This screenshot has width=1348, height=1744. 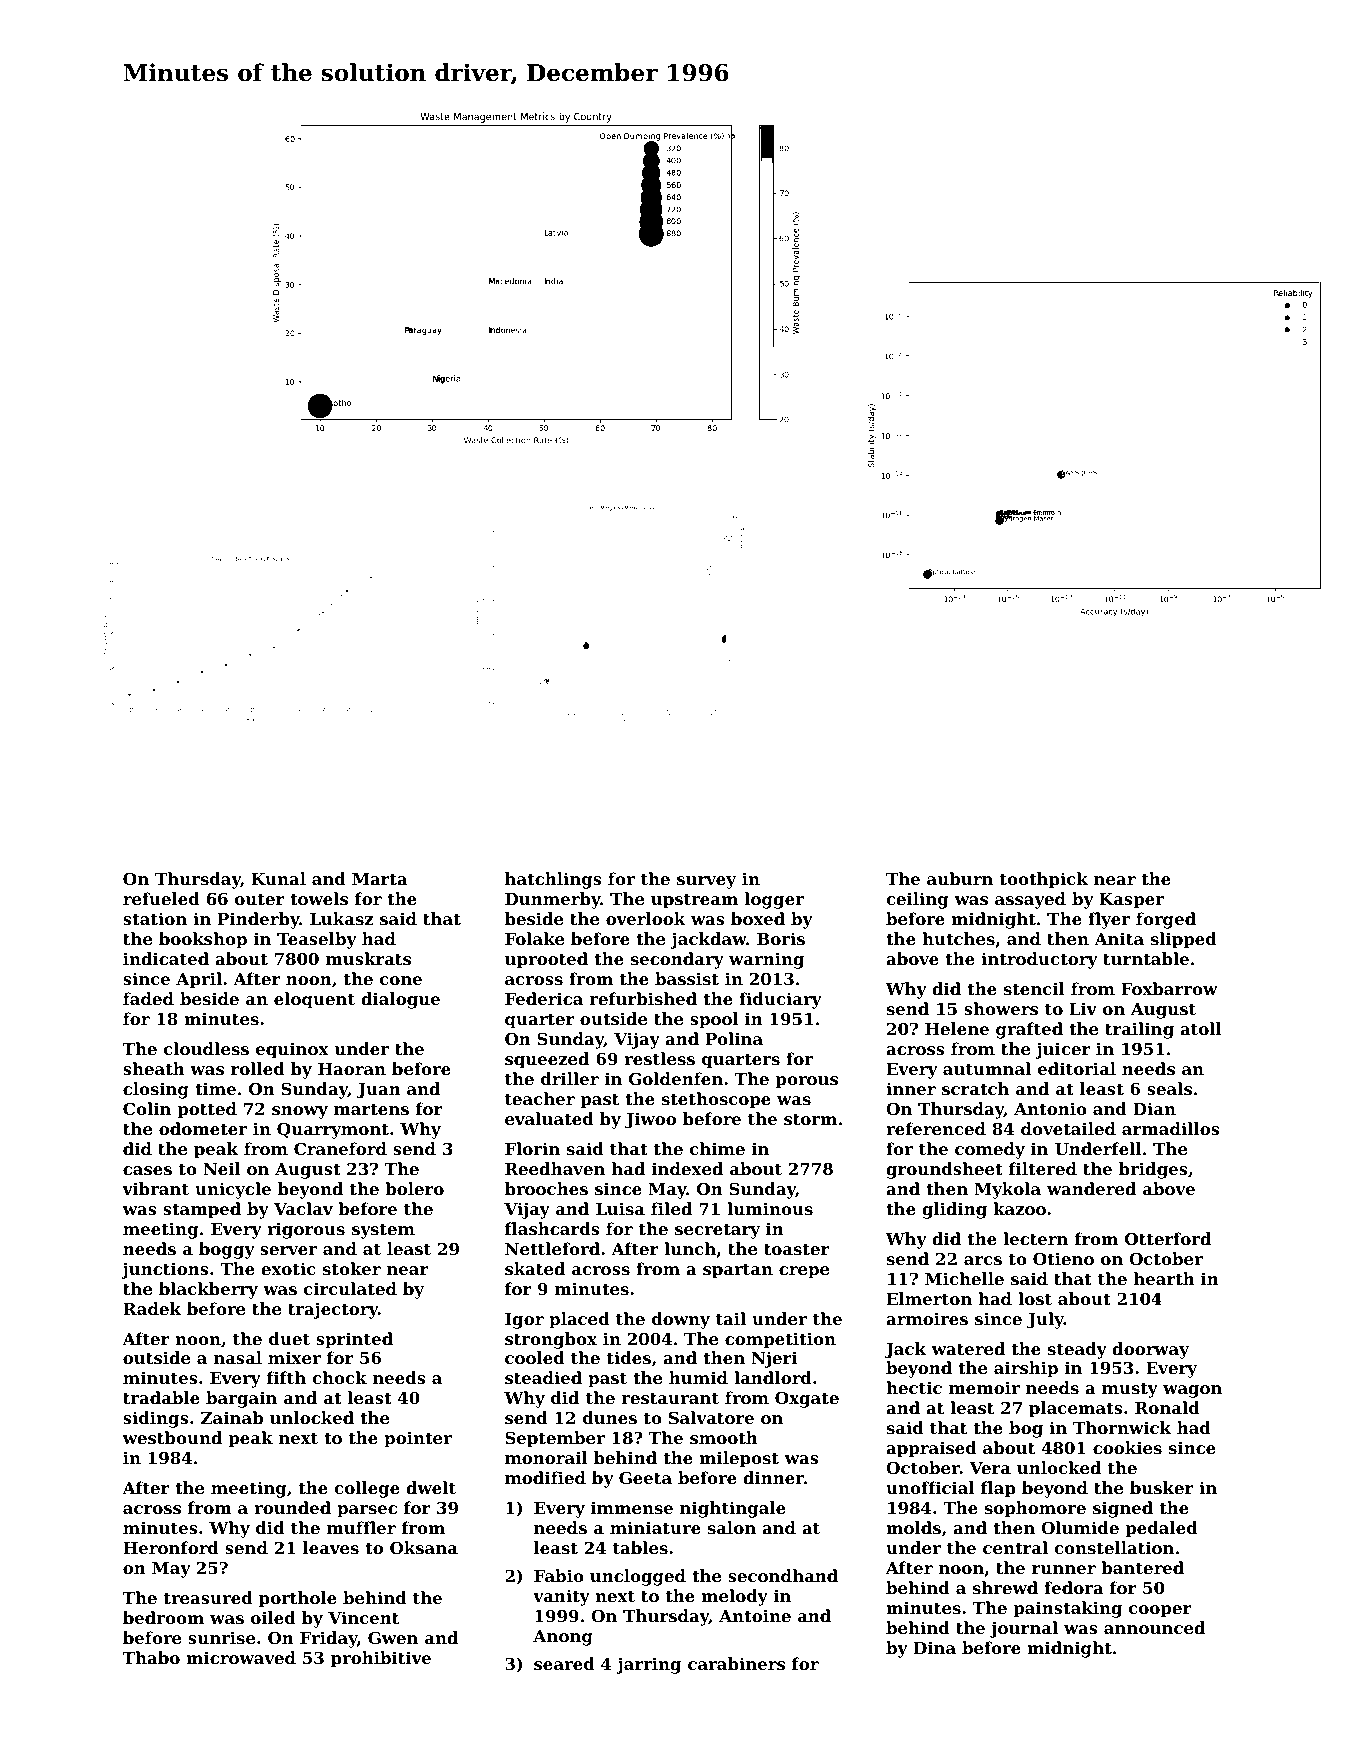 I want to click on oiled, so click(x=273, y=1617).
